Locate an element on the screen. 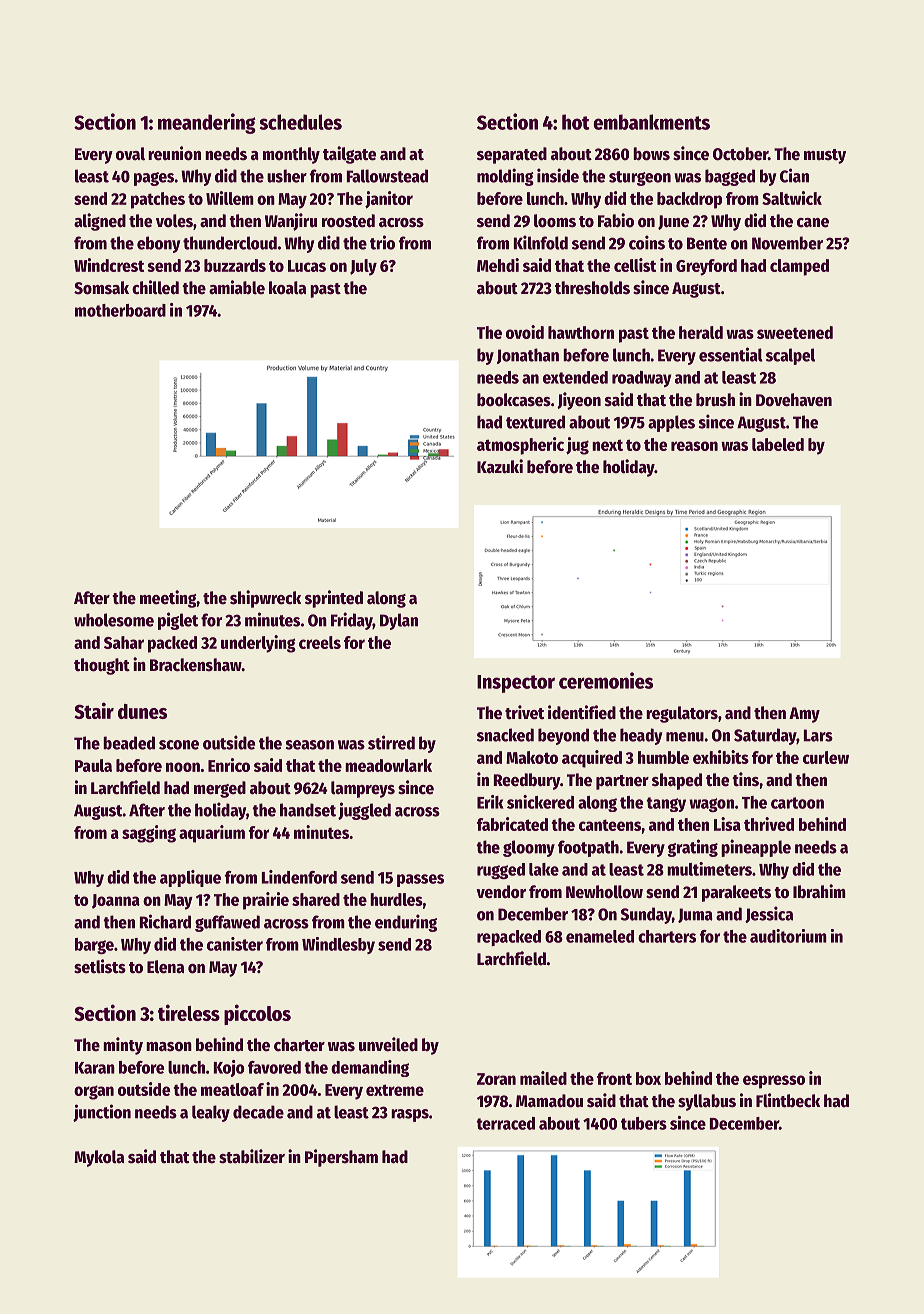 Image resolution: width=924 pixels, height=1314 pixels. Bente is located at coordinates (707, 243).
